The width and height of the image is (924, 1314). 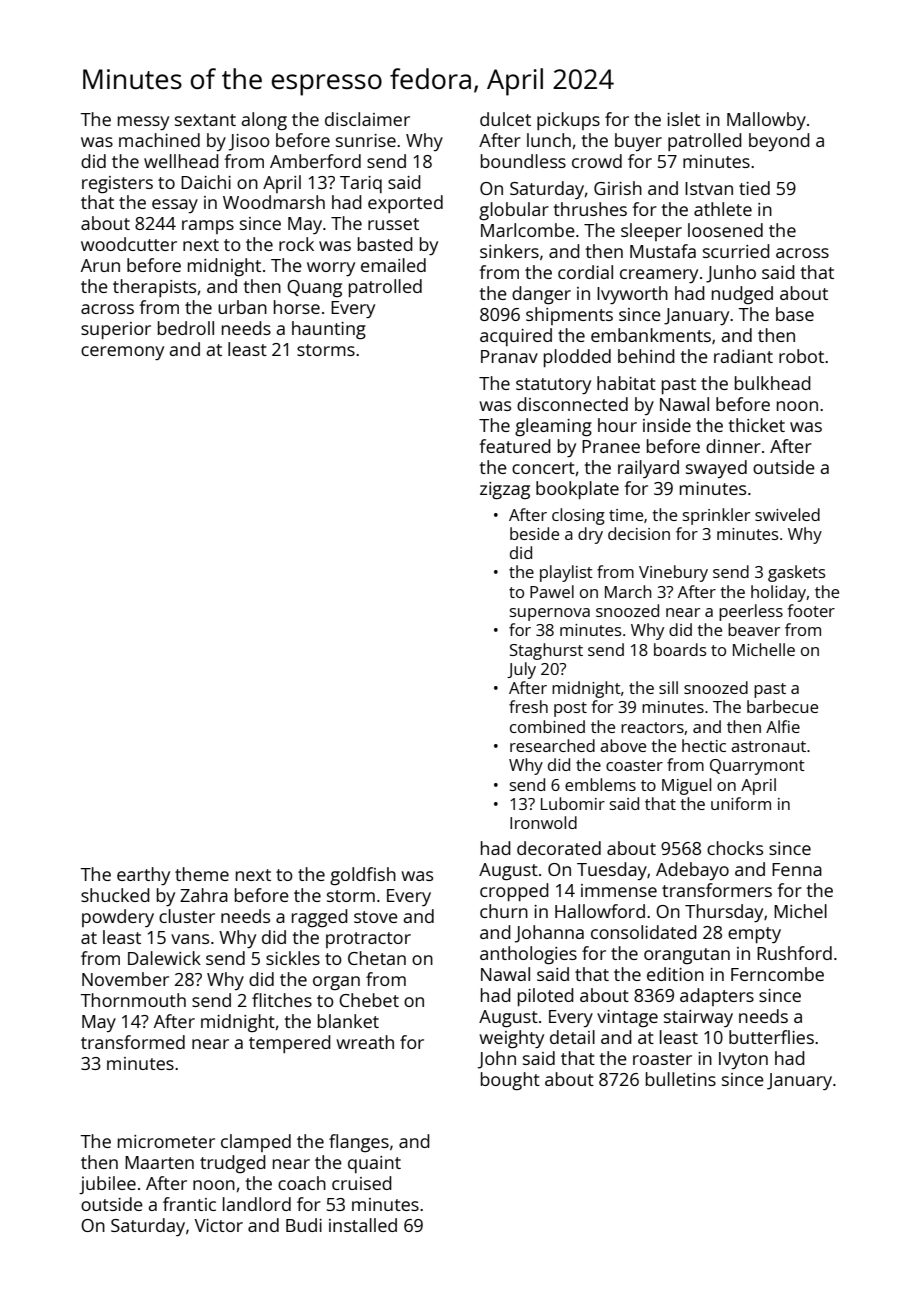 I want to click on zigzag, so click(x=505, y=490).
